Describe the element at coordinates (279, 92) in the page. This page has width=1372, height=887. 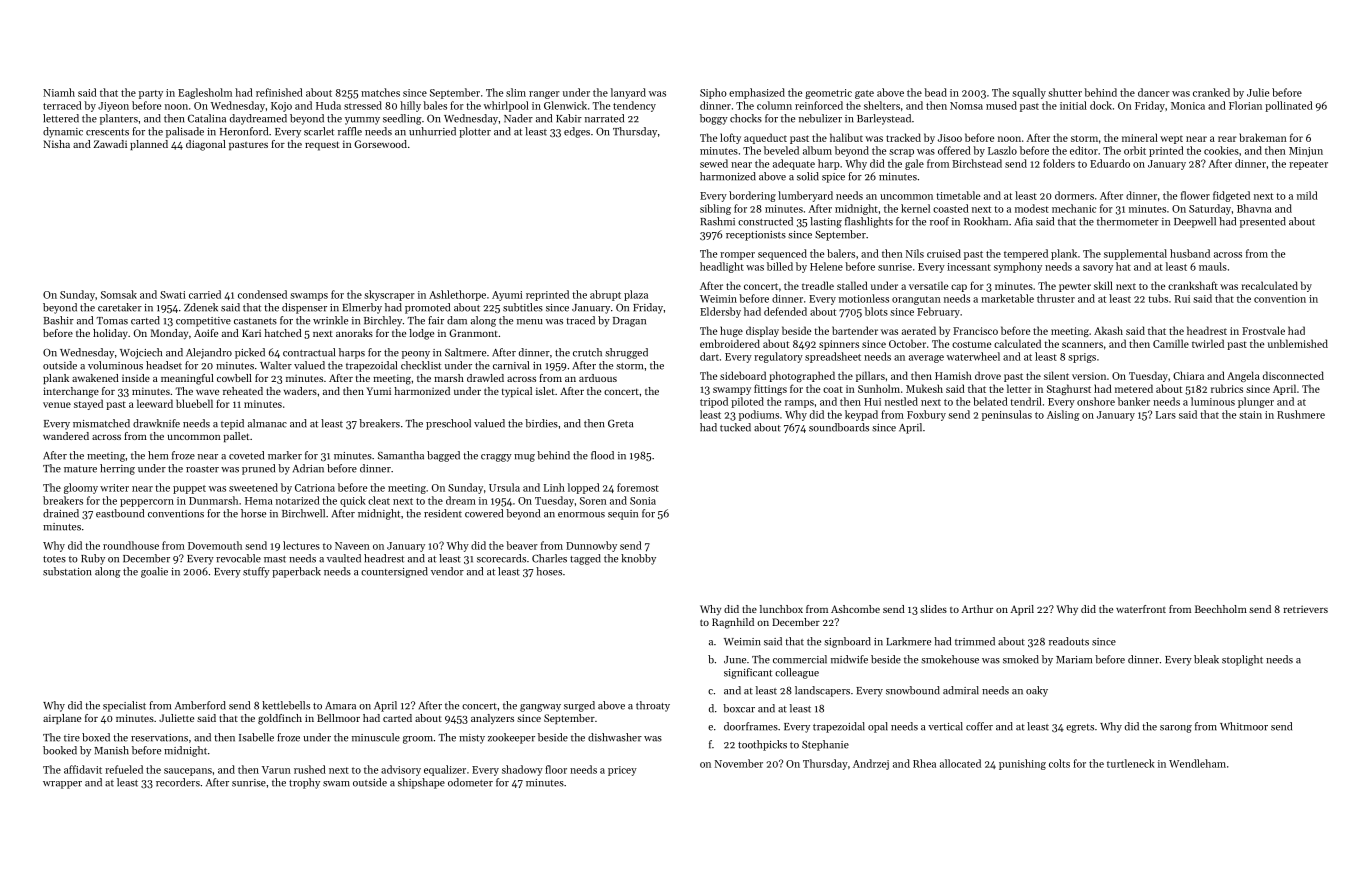
I see `refinished` at that location.
